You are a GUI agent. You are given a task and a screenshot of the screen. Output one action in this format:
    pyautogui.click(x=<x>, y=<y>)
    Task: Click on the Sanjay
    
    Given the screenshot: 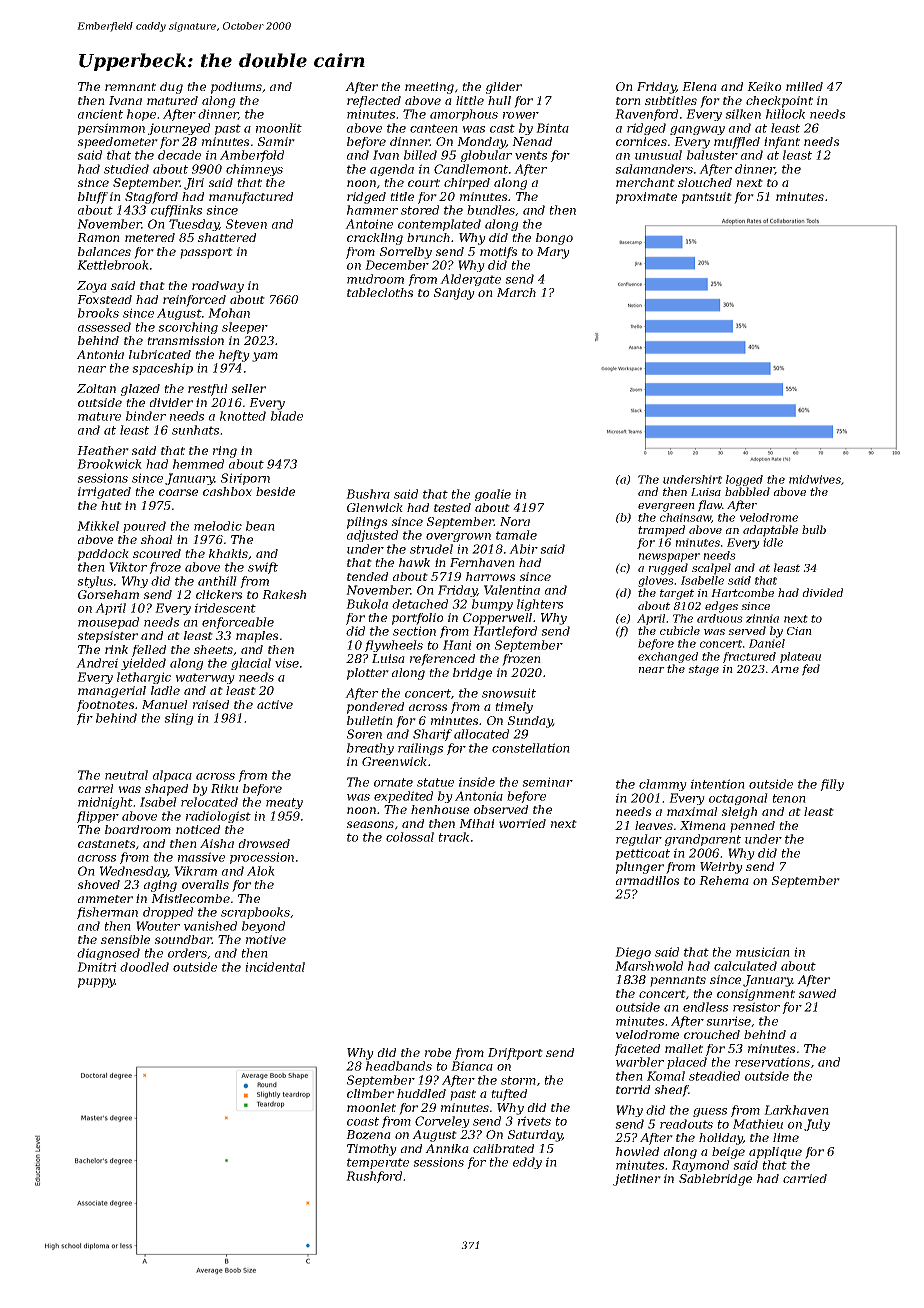 What is the action you would take?
    pyautogui.click(x=454, y=294)
